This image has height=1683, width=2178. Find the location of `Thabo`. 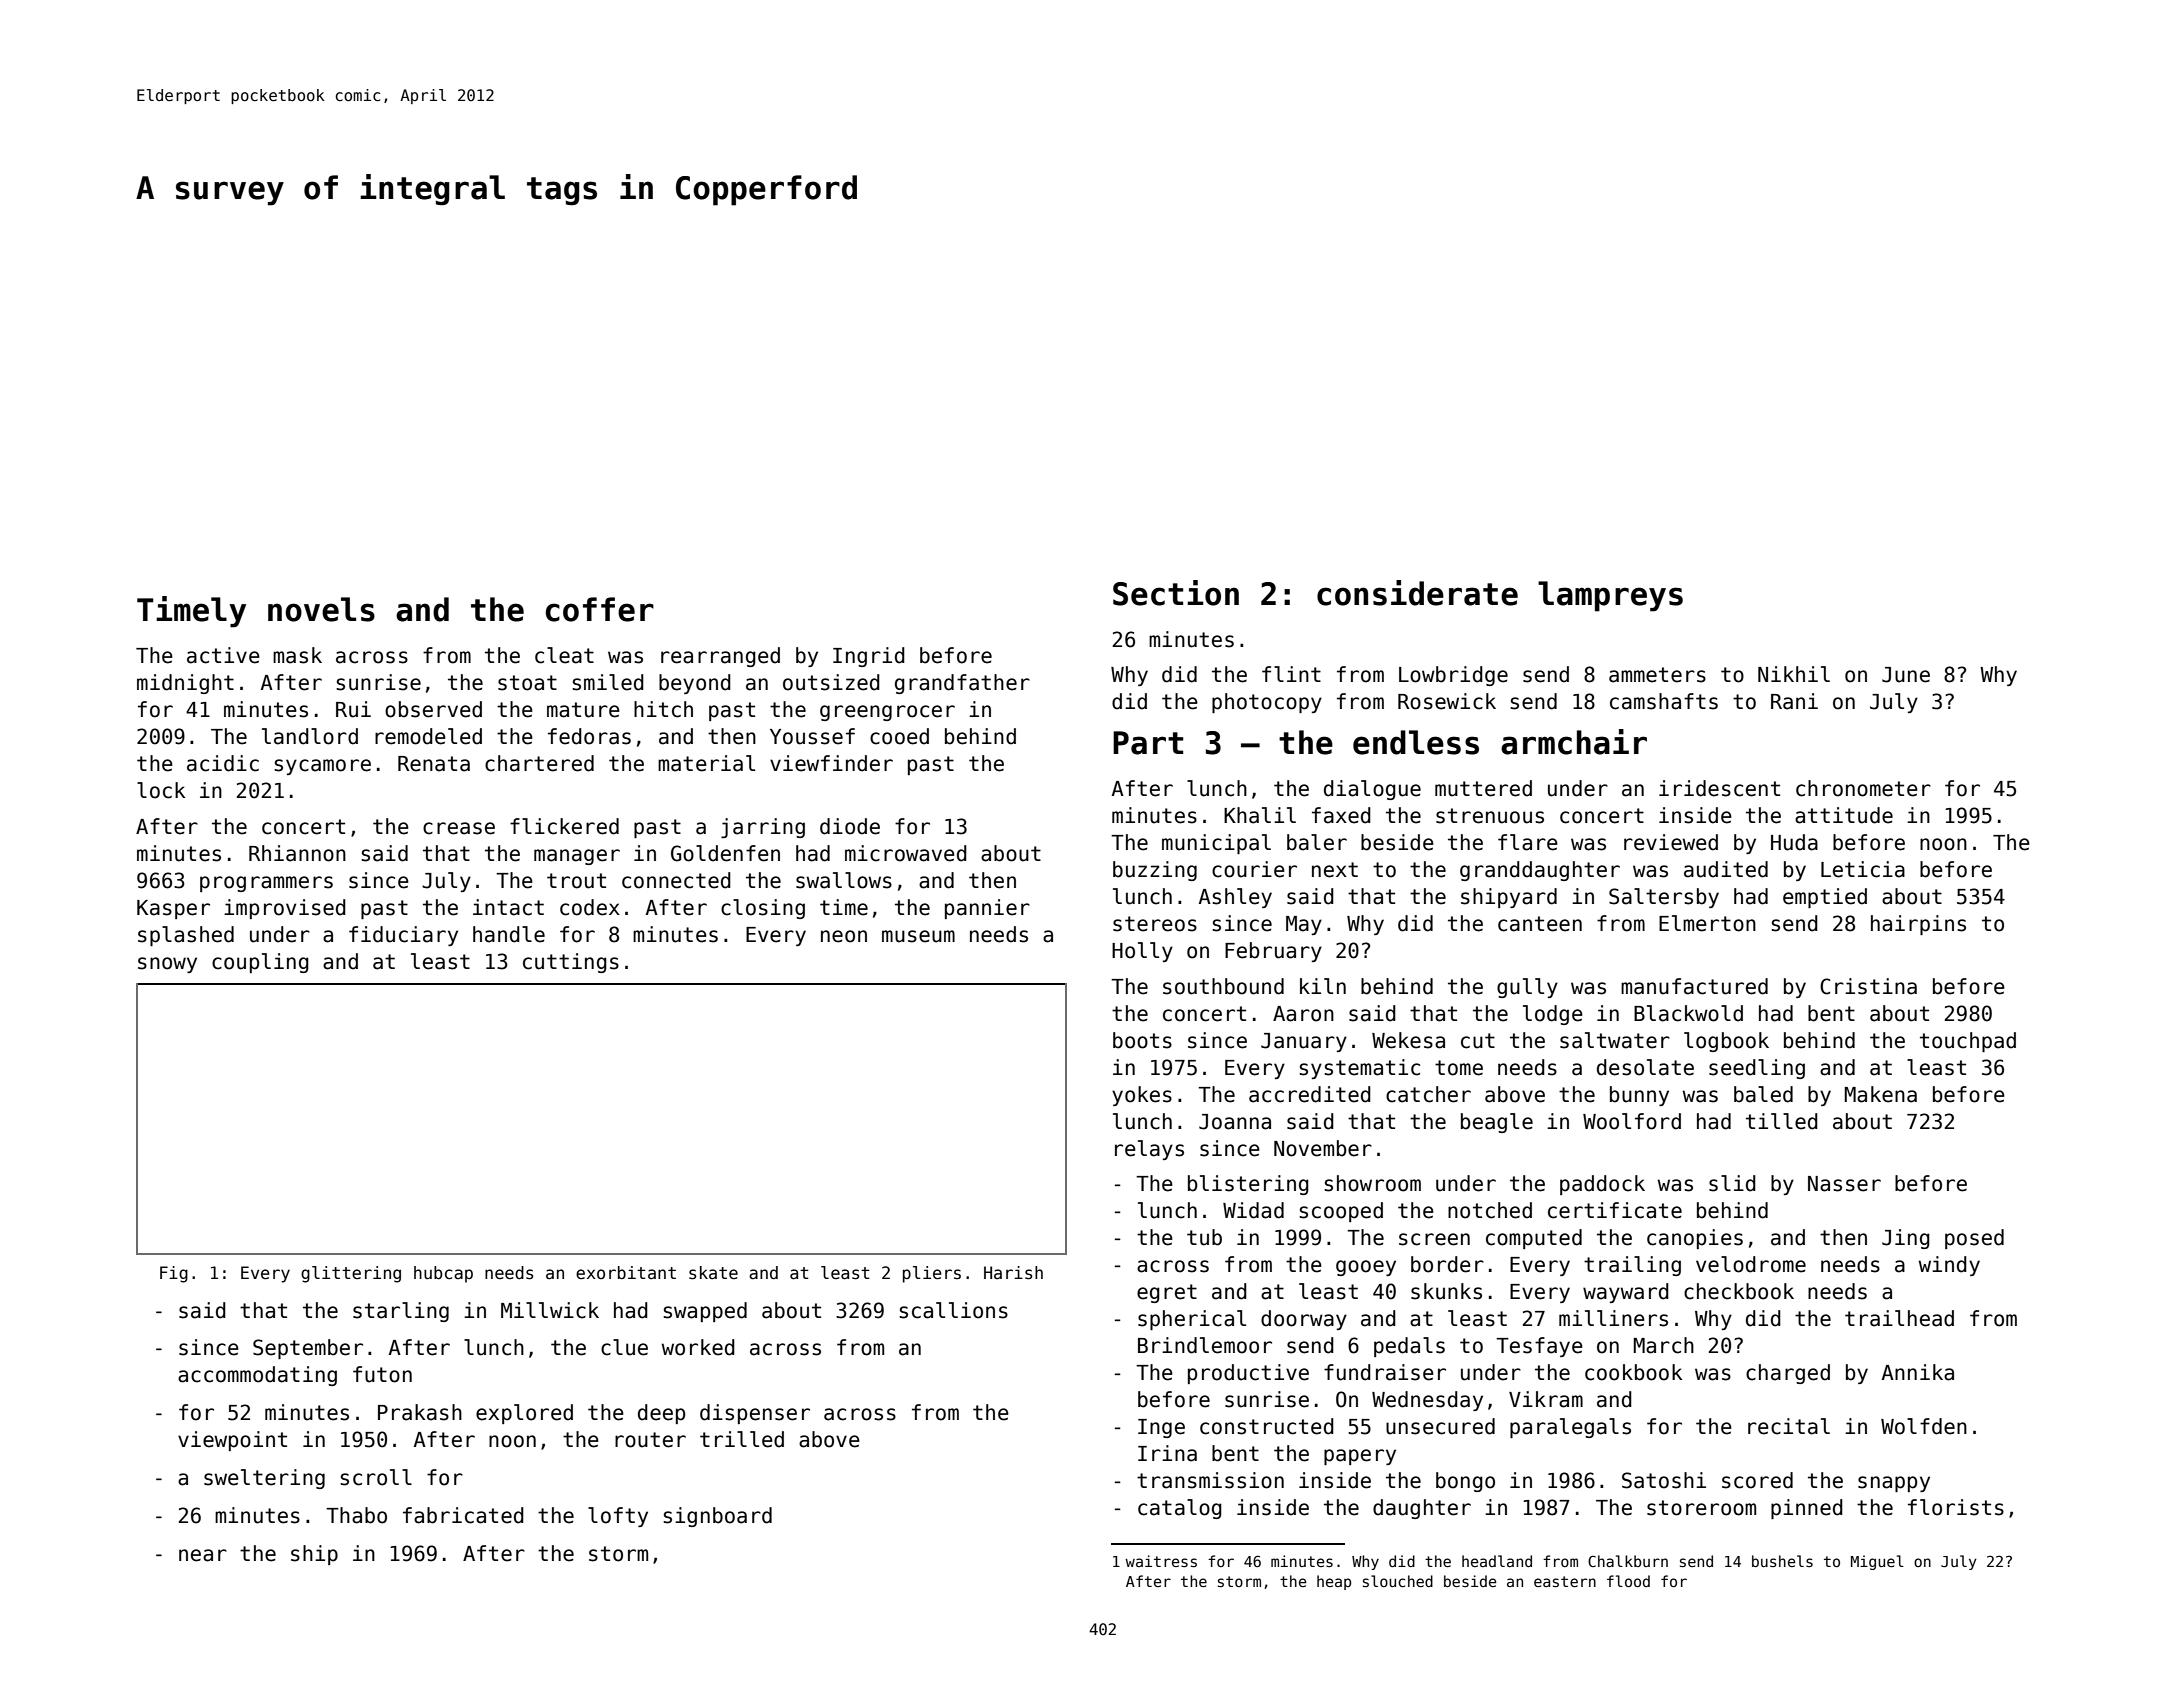

Thabo is located at coordinates (356, 1515).
